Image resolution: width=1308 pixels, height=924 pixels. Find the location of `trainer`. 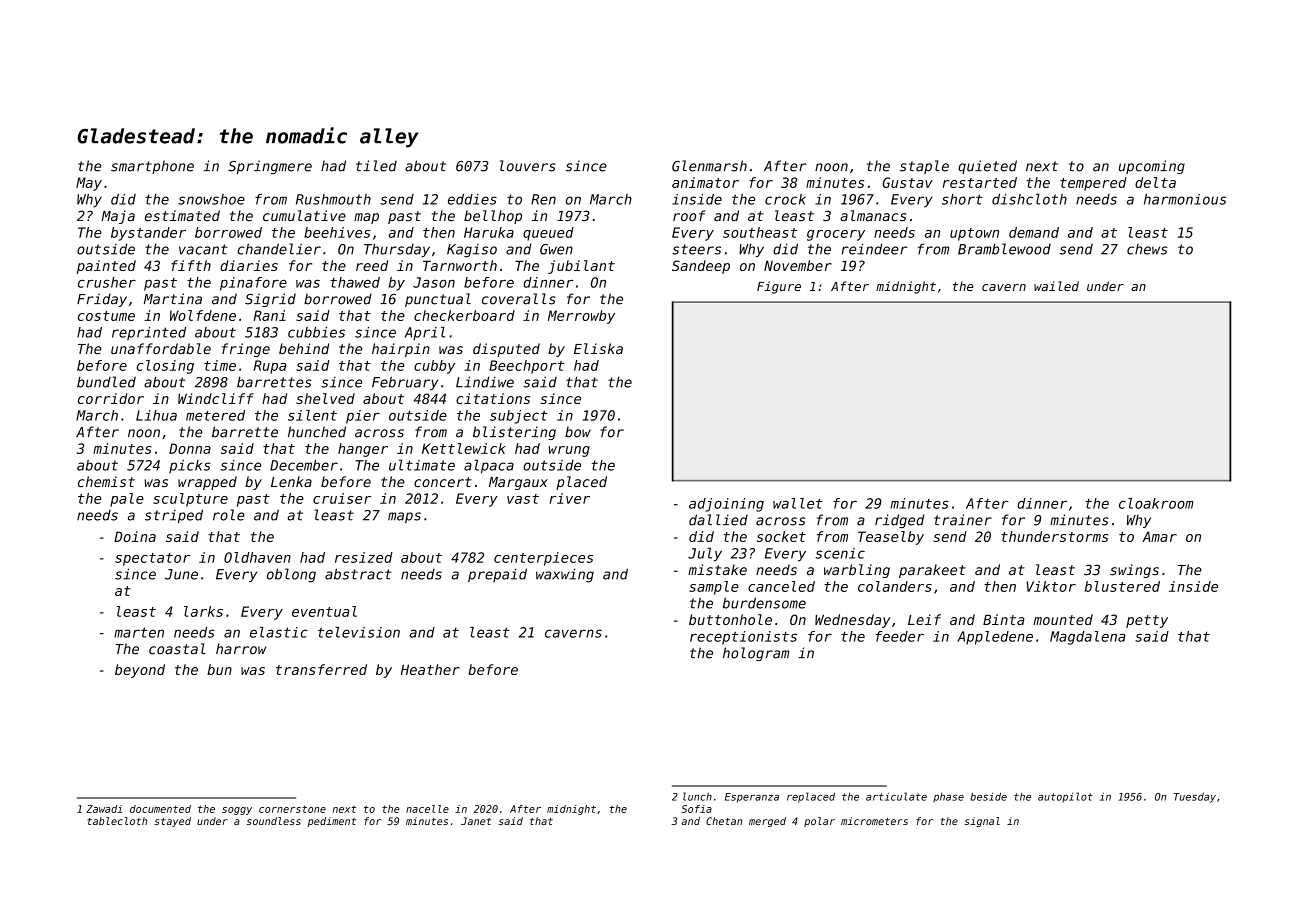

trainer is located at coordinates (963, 520).
